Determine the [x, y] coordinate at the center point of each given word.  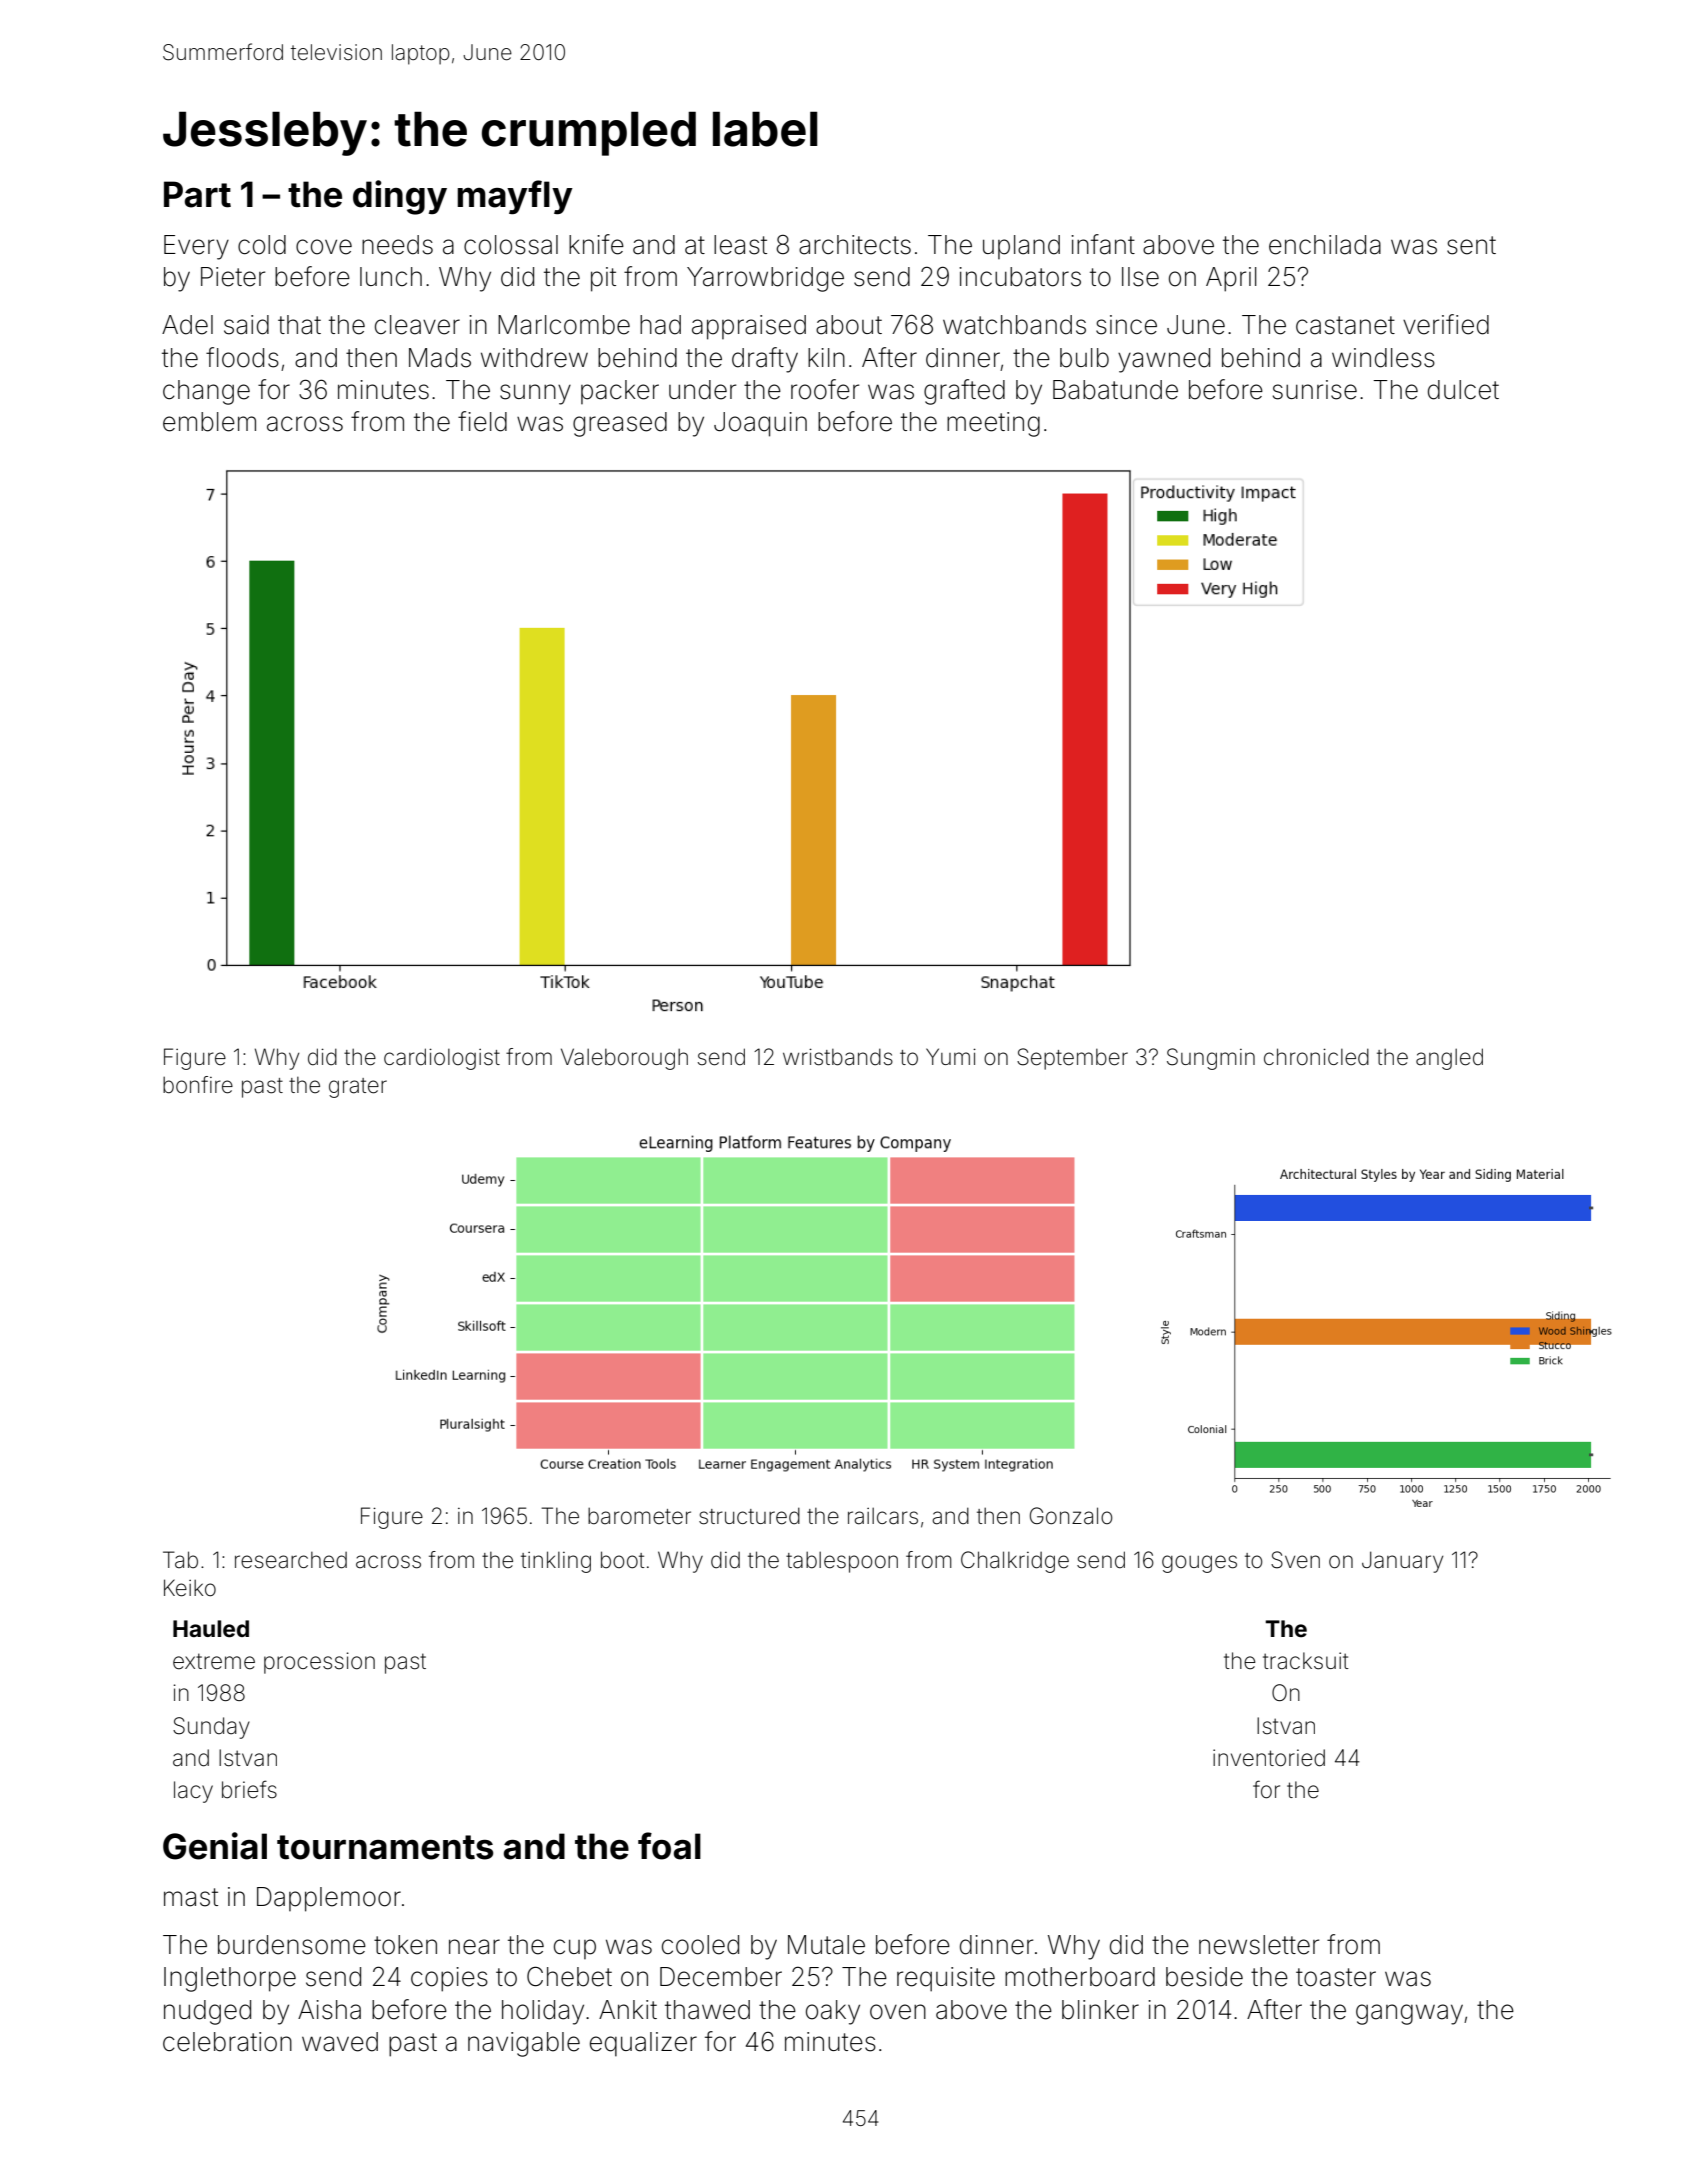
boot [622, 1560]
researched [291, 1560]
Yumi [951, 1056]
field [482, 421]
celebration [227, 2042]
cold [262, 245]
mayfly [515, 197]
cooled [700, 1945]
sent [1471, 245]
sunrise [1315, 390]
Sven [1295, 1560]
